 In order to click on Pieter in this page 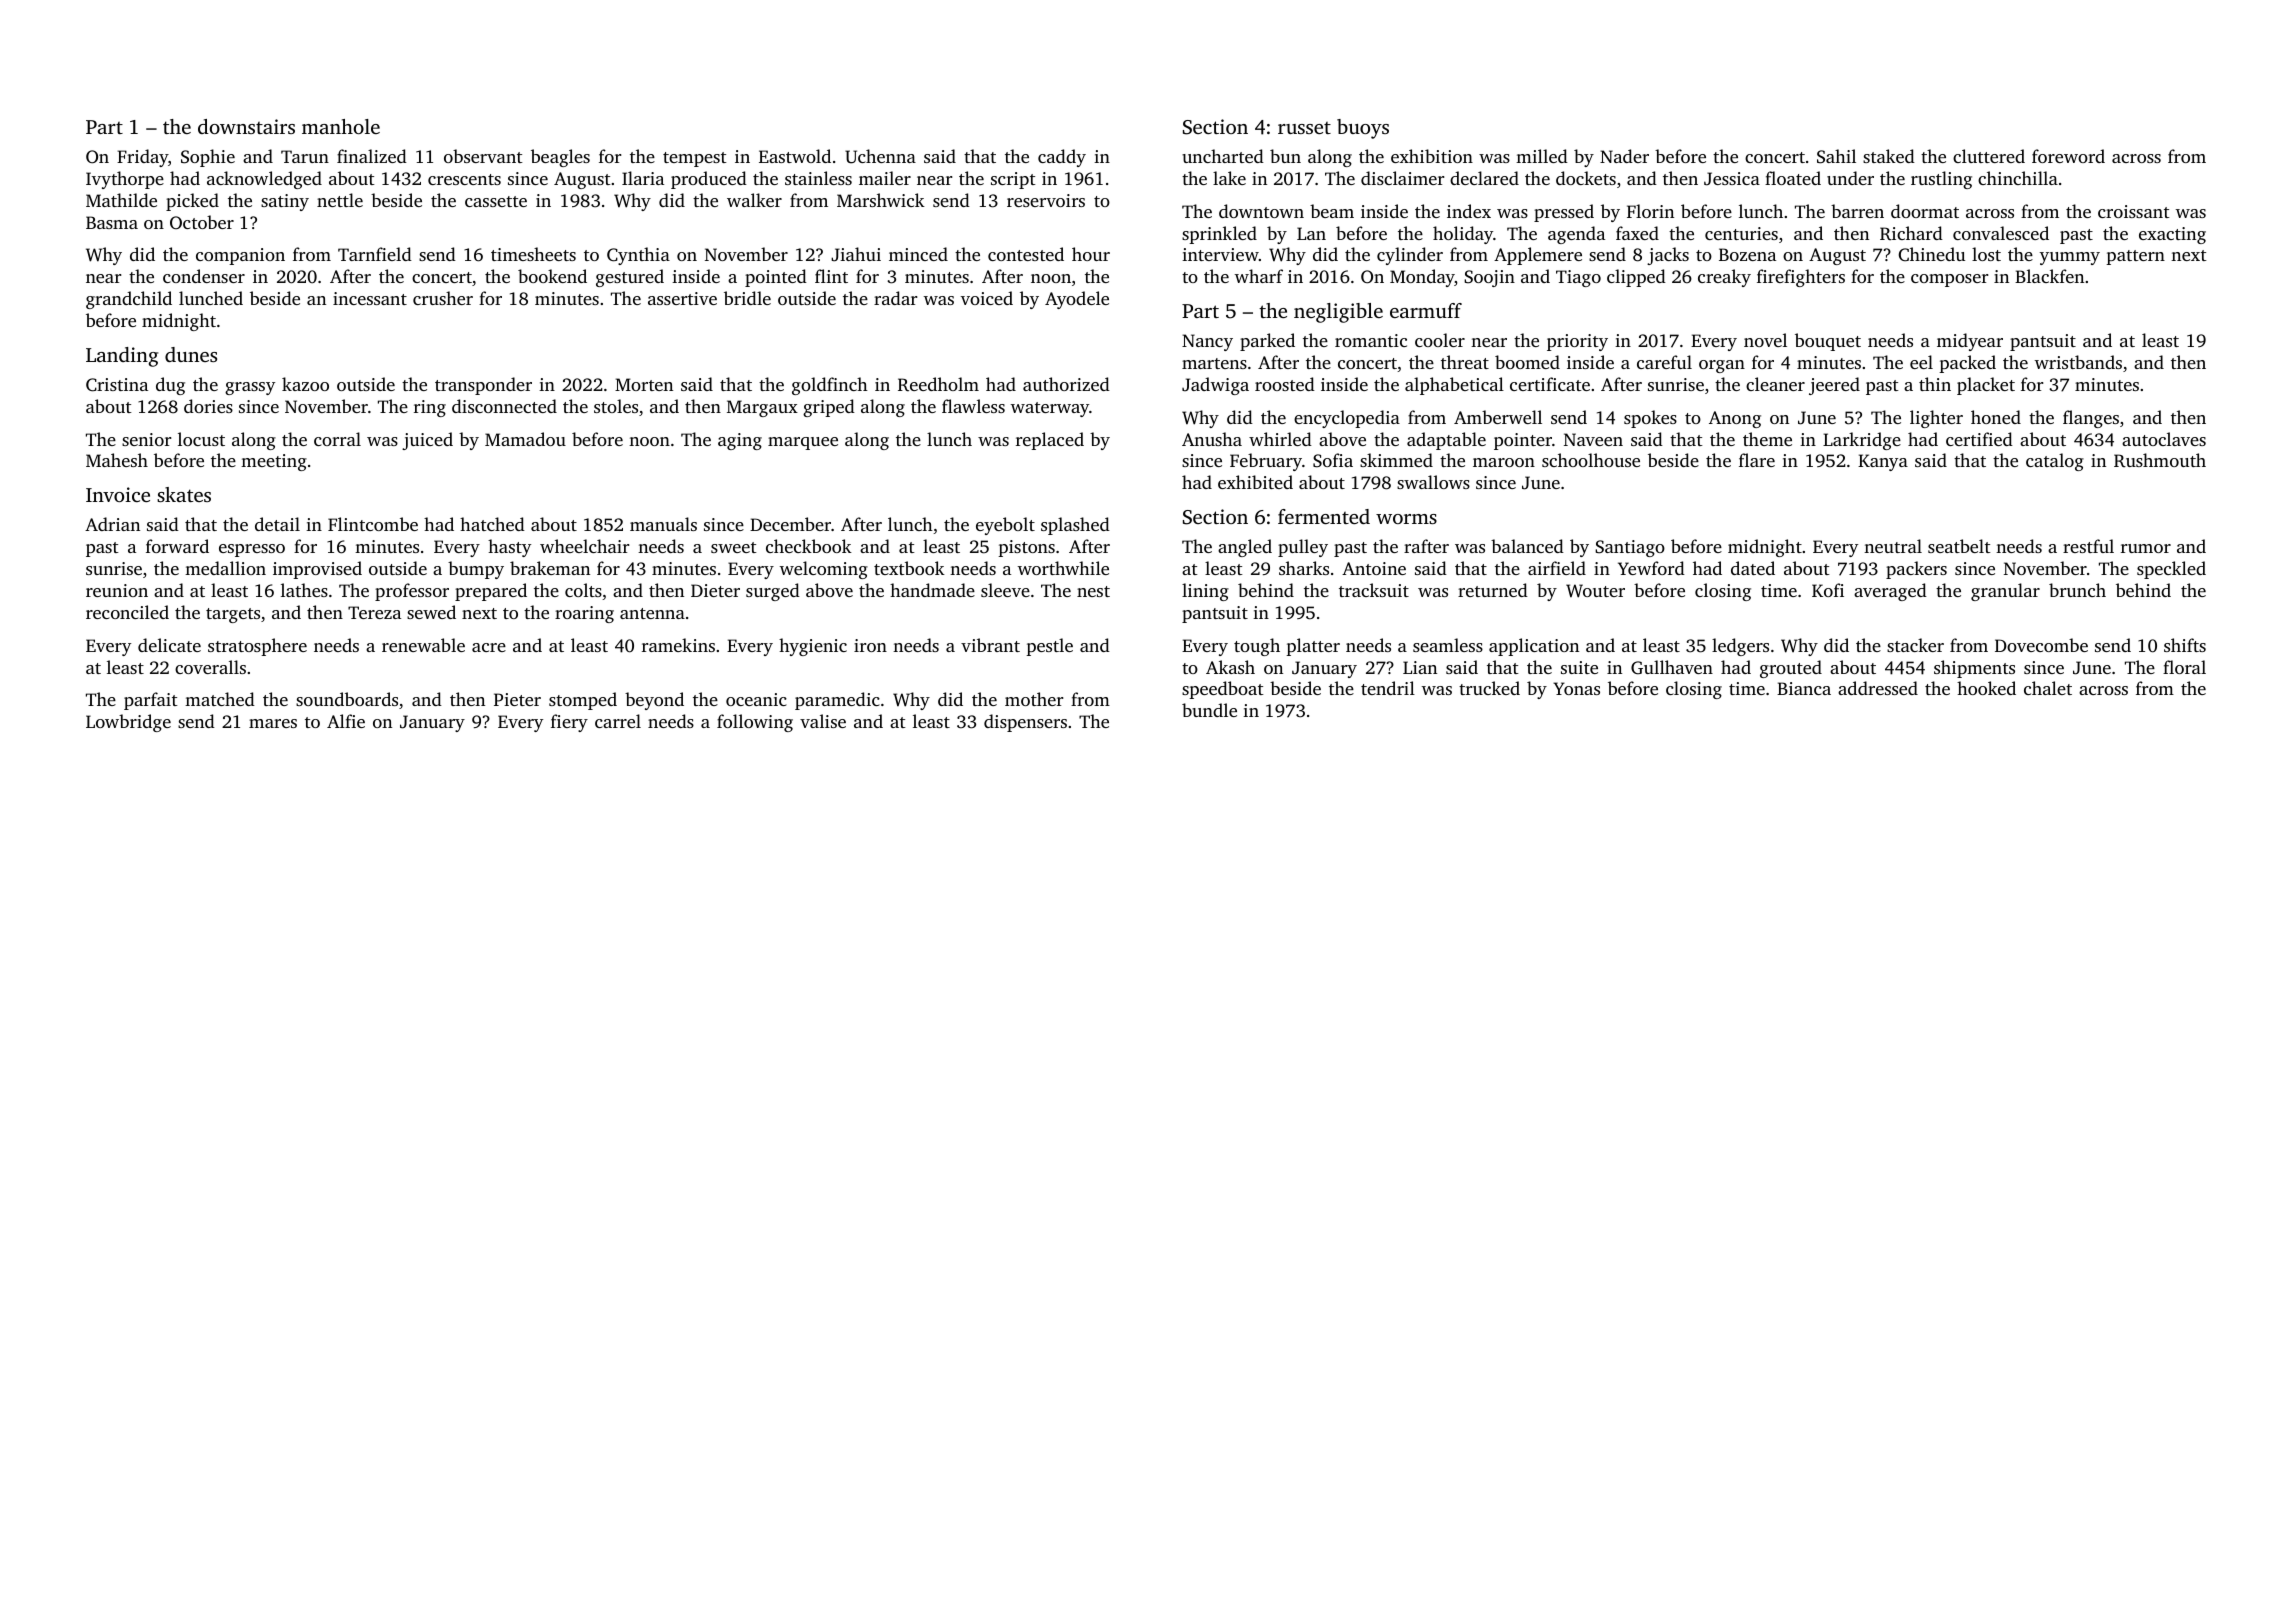, I will do `click(517, 699)`.
